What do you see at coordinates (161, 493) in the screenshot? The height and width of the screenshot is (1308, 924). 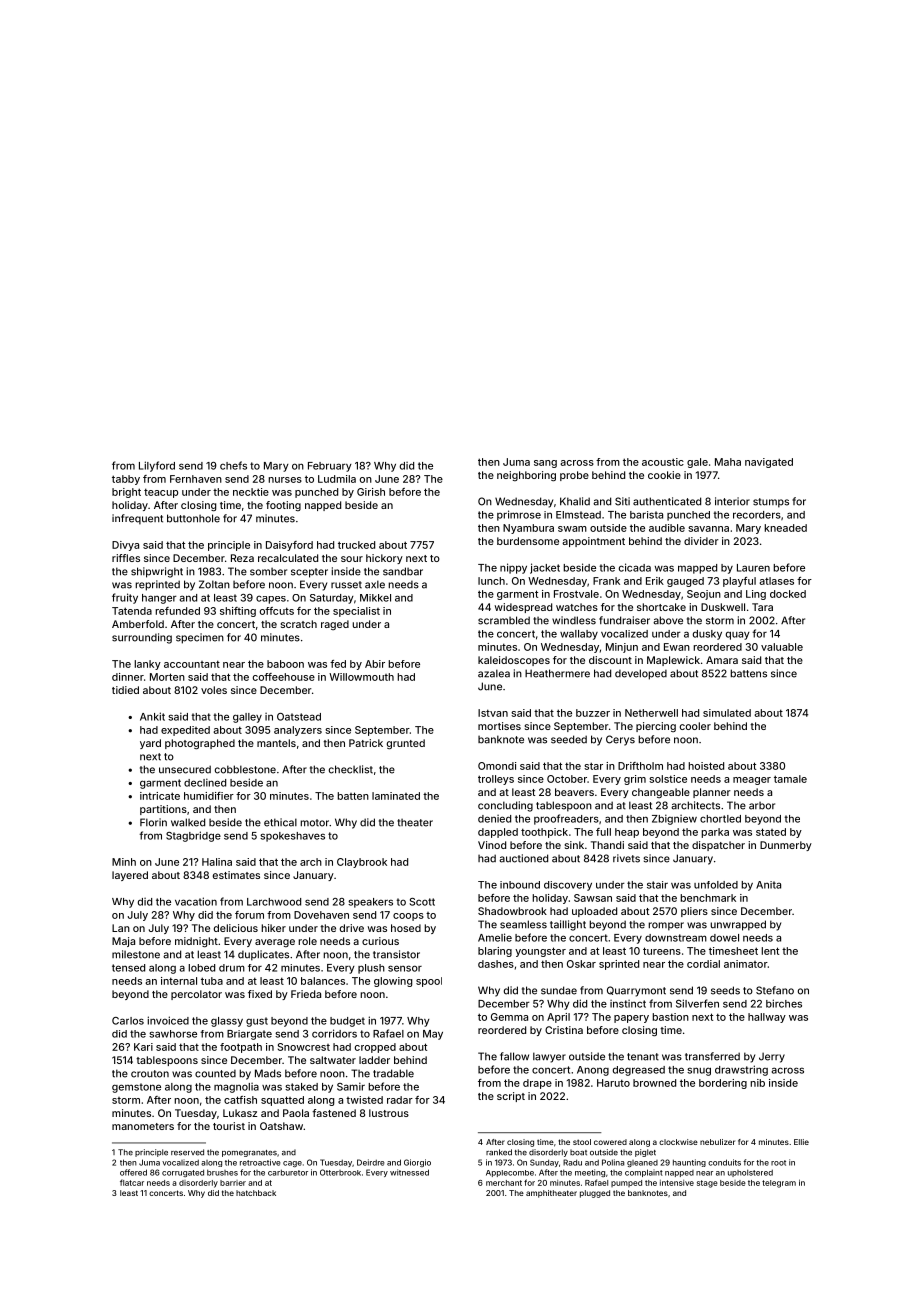 I see `teacup` at bounding box center [161, 493].
